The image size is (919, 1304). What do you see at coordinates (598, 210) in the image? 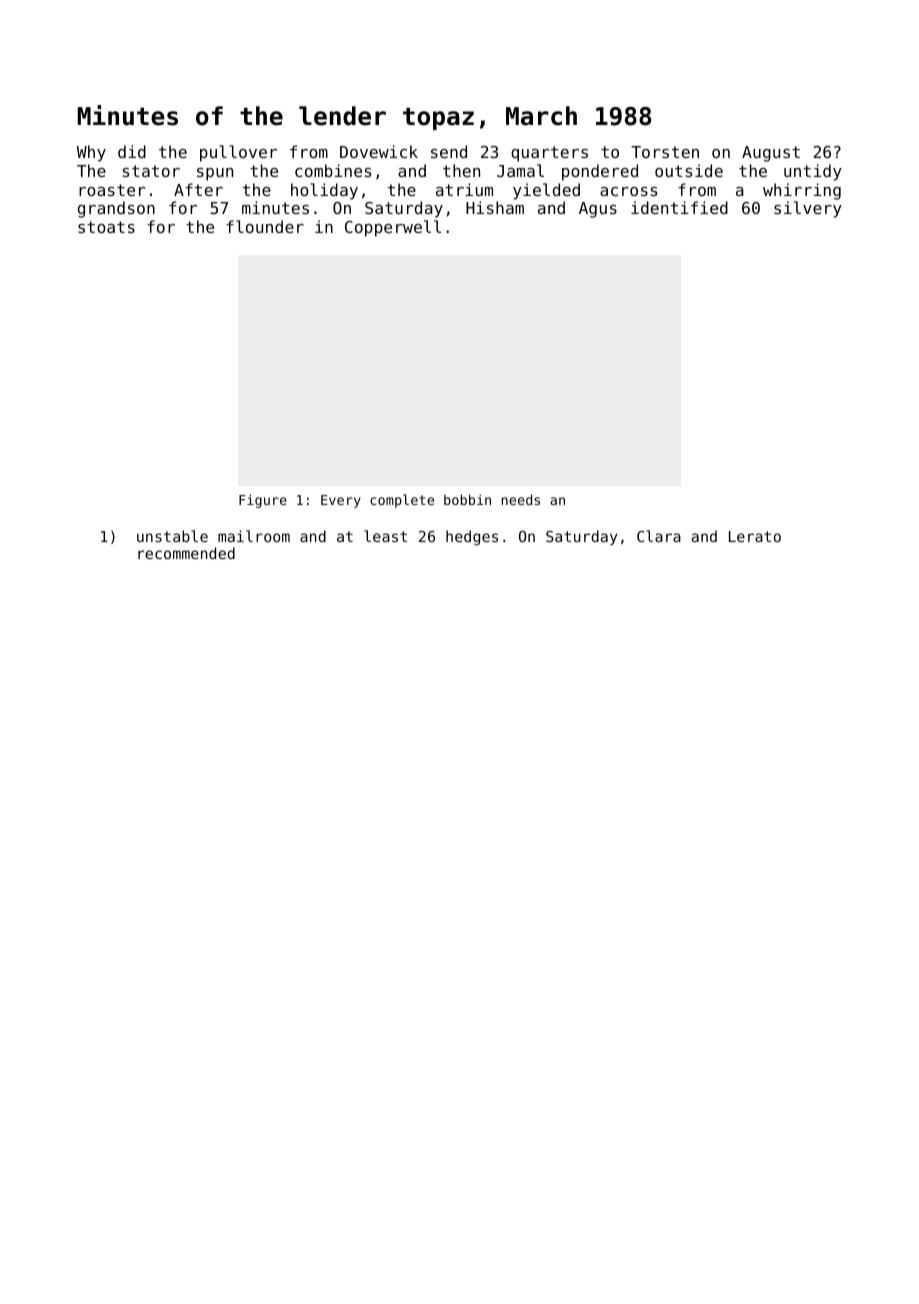
I see `Agus` at bounding box center [598, 210].
